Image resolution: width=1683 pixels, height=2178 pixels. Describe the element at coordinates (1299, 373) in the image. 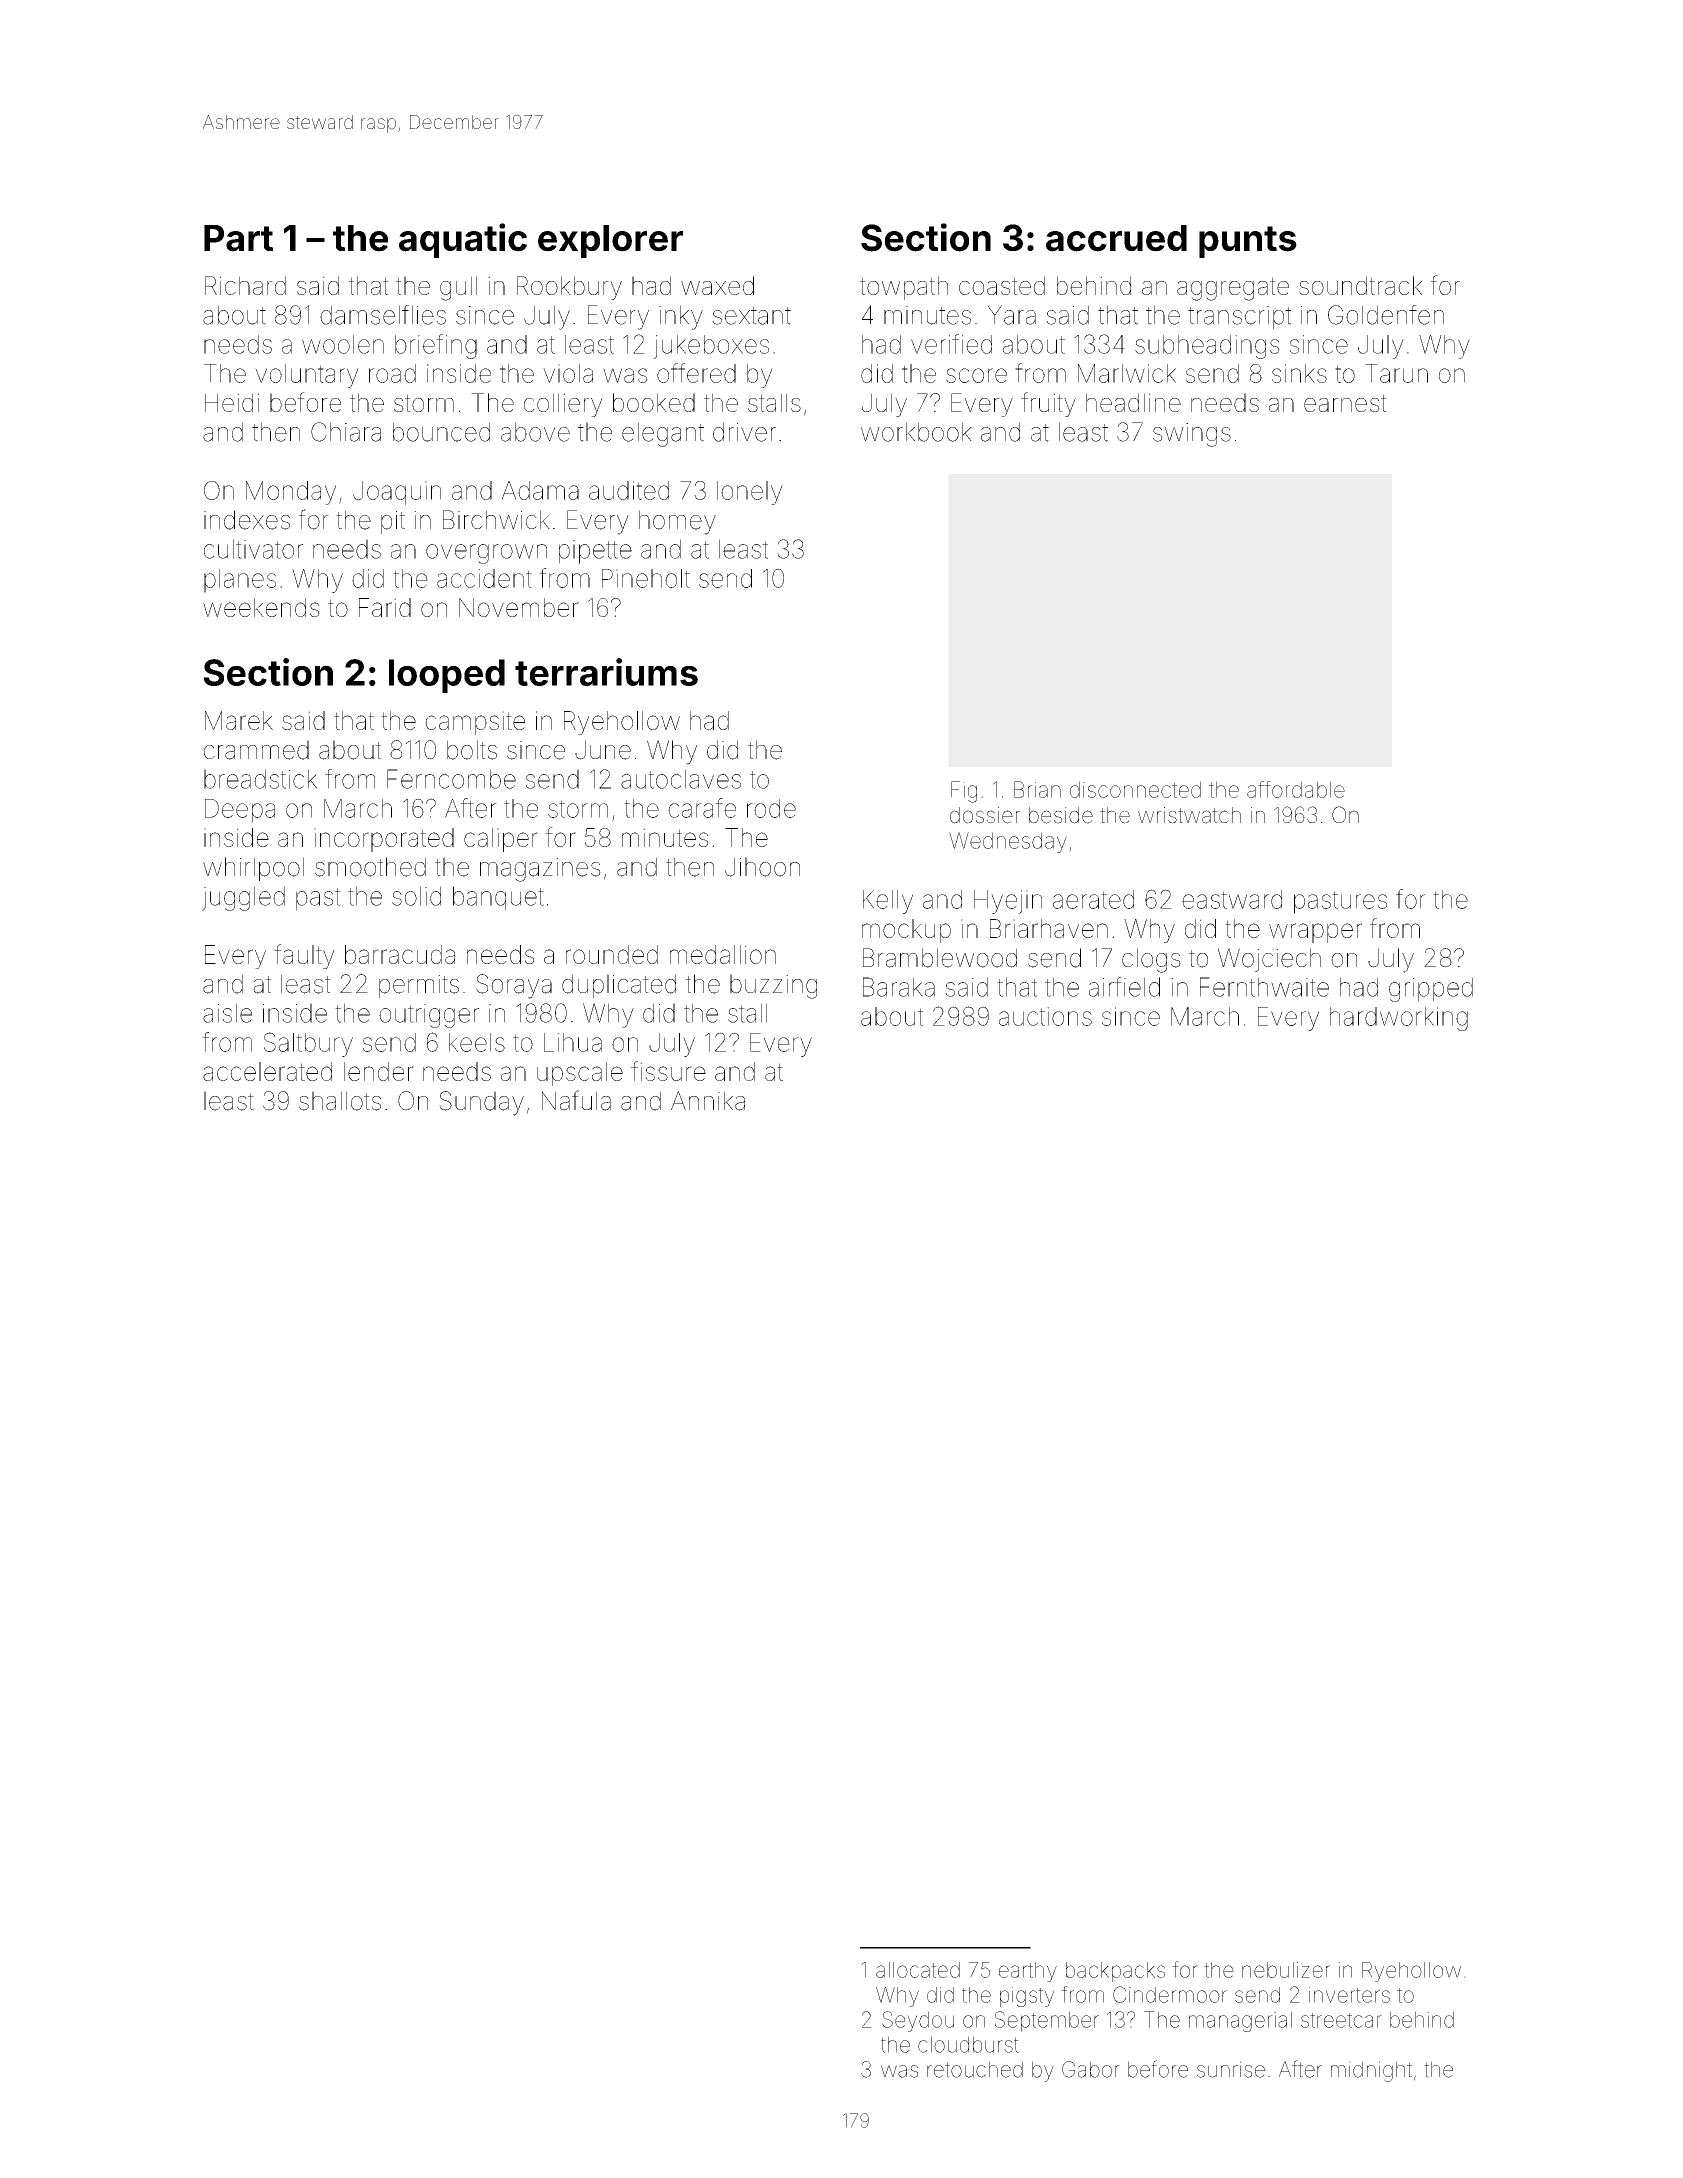

I see `sinks` at that location.
